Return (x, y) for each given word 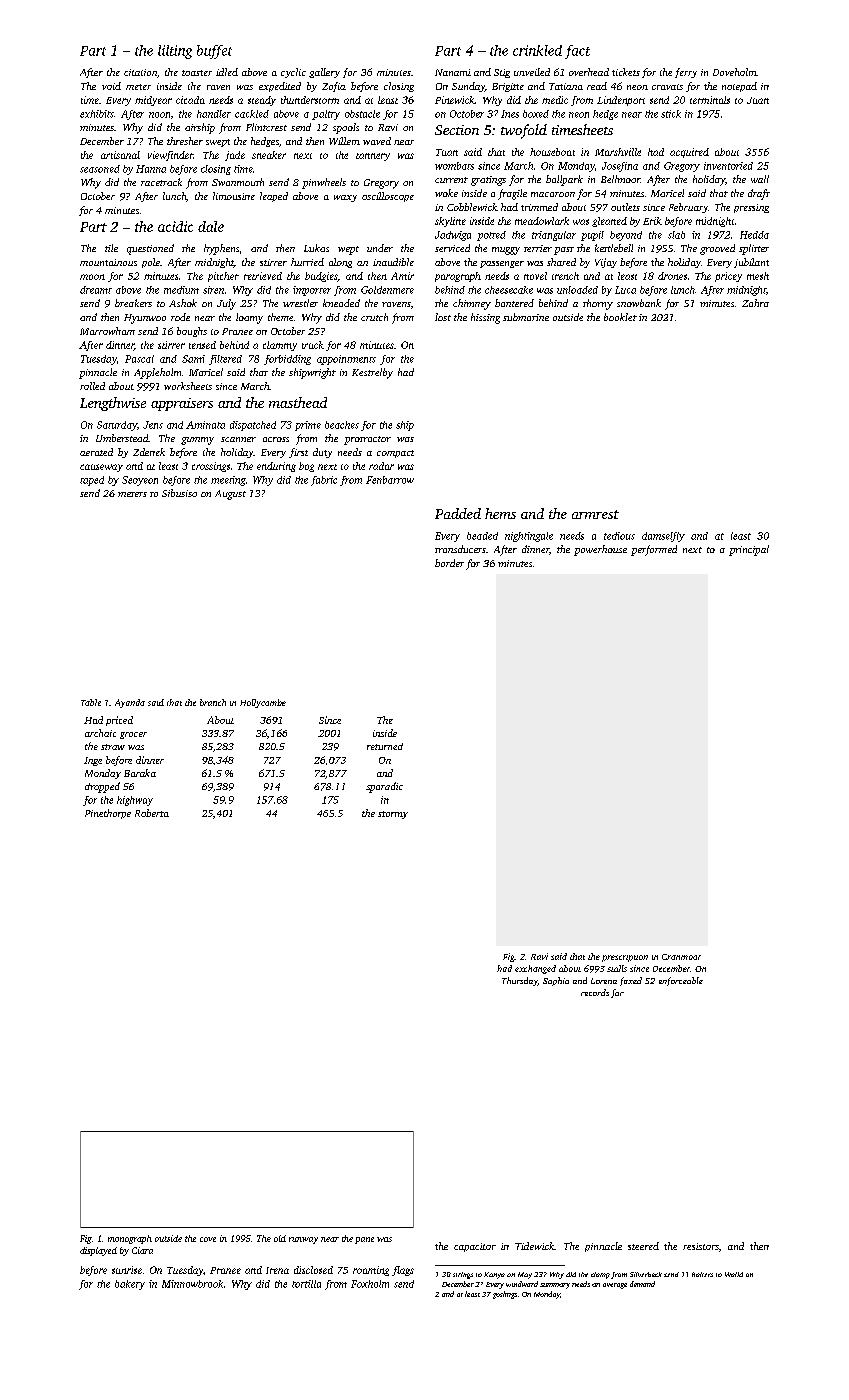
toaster (197, 73)
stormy (393, 815)
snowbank (639, 303)
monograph (130, 1239)
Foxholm (370, 1284)
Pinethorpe (108, 814)
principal (749, 550)
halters (702, 1274)
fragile (512, 194)
